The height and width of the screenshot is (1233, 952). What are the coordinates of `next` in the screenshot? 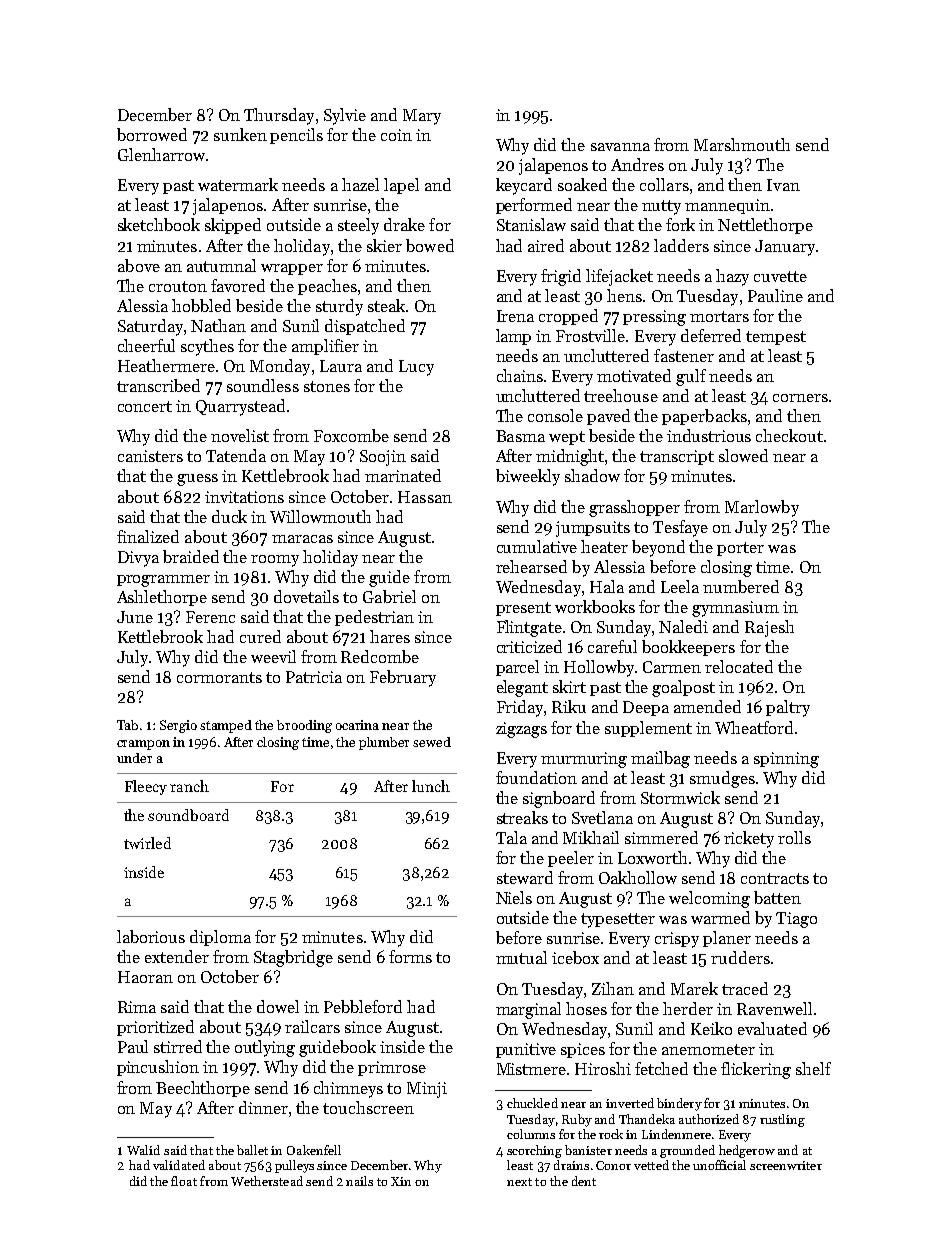 It's located at (519, 1182).
